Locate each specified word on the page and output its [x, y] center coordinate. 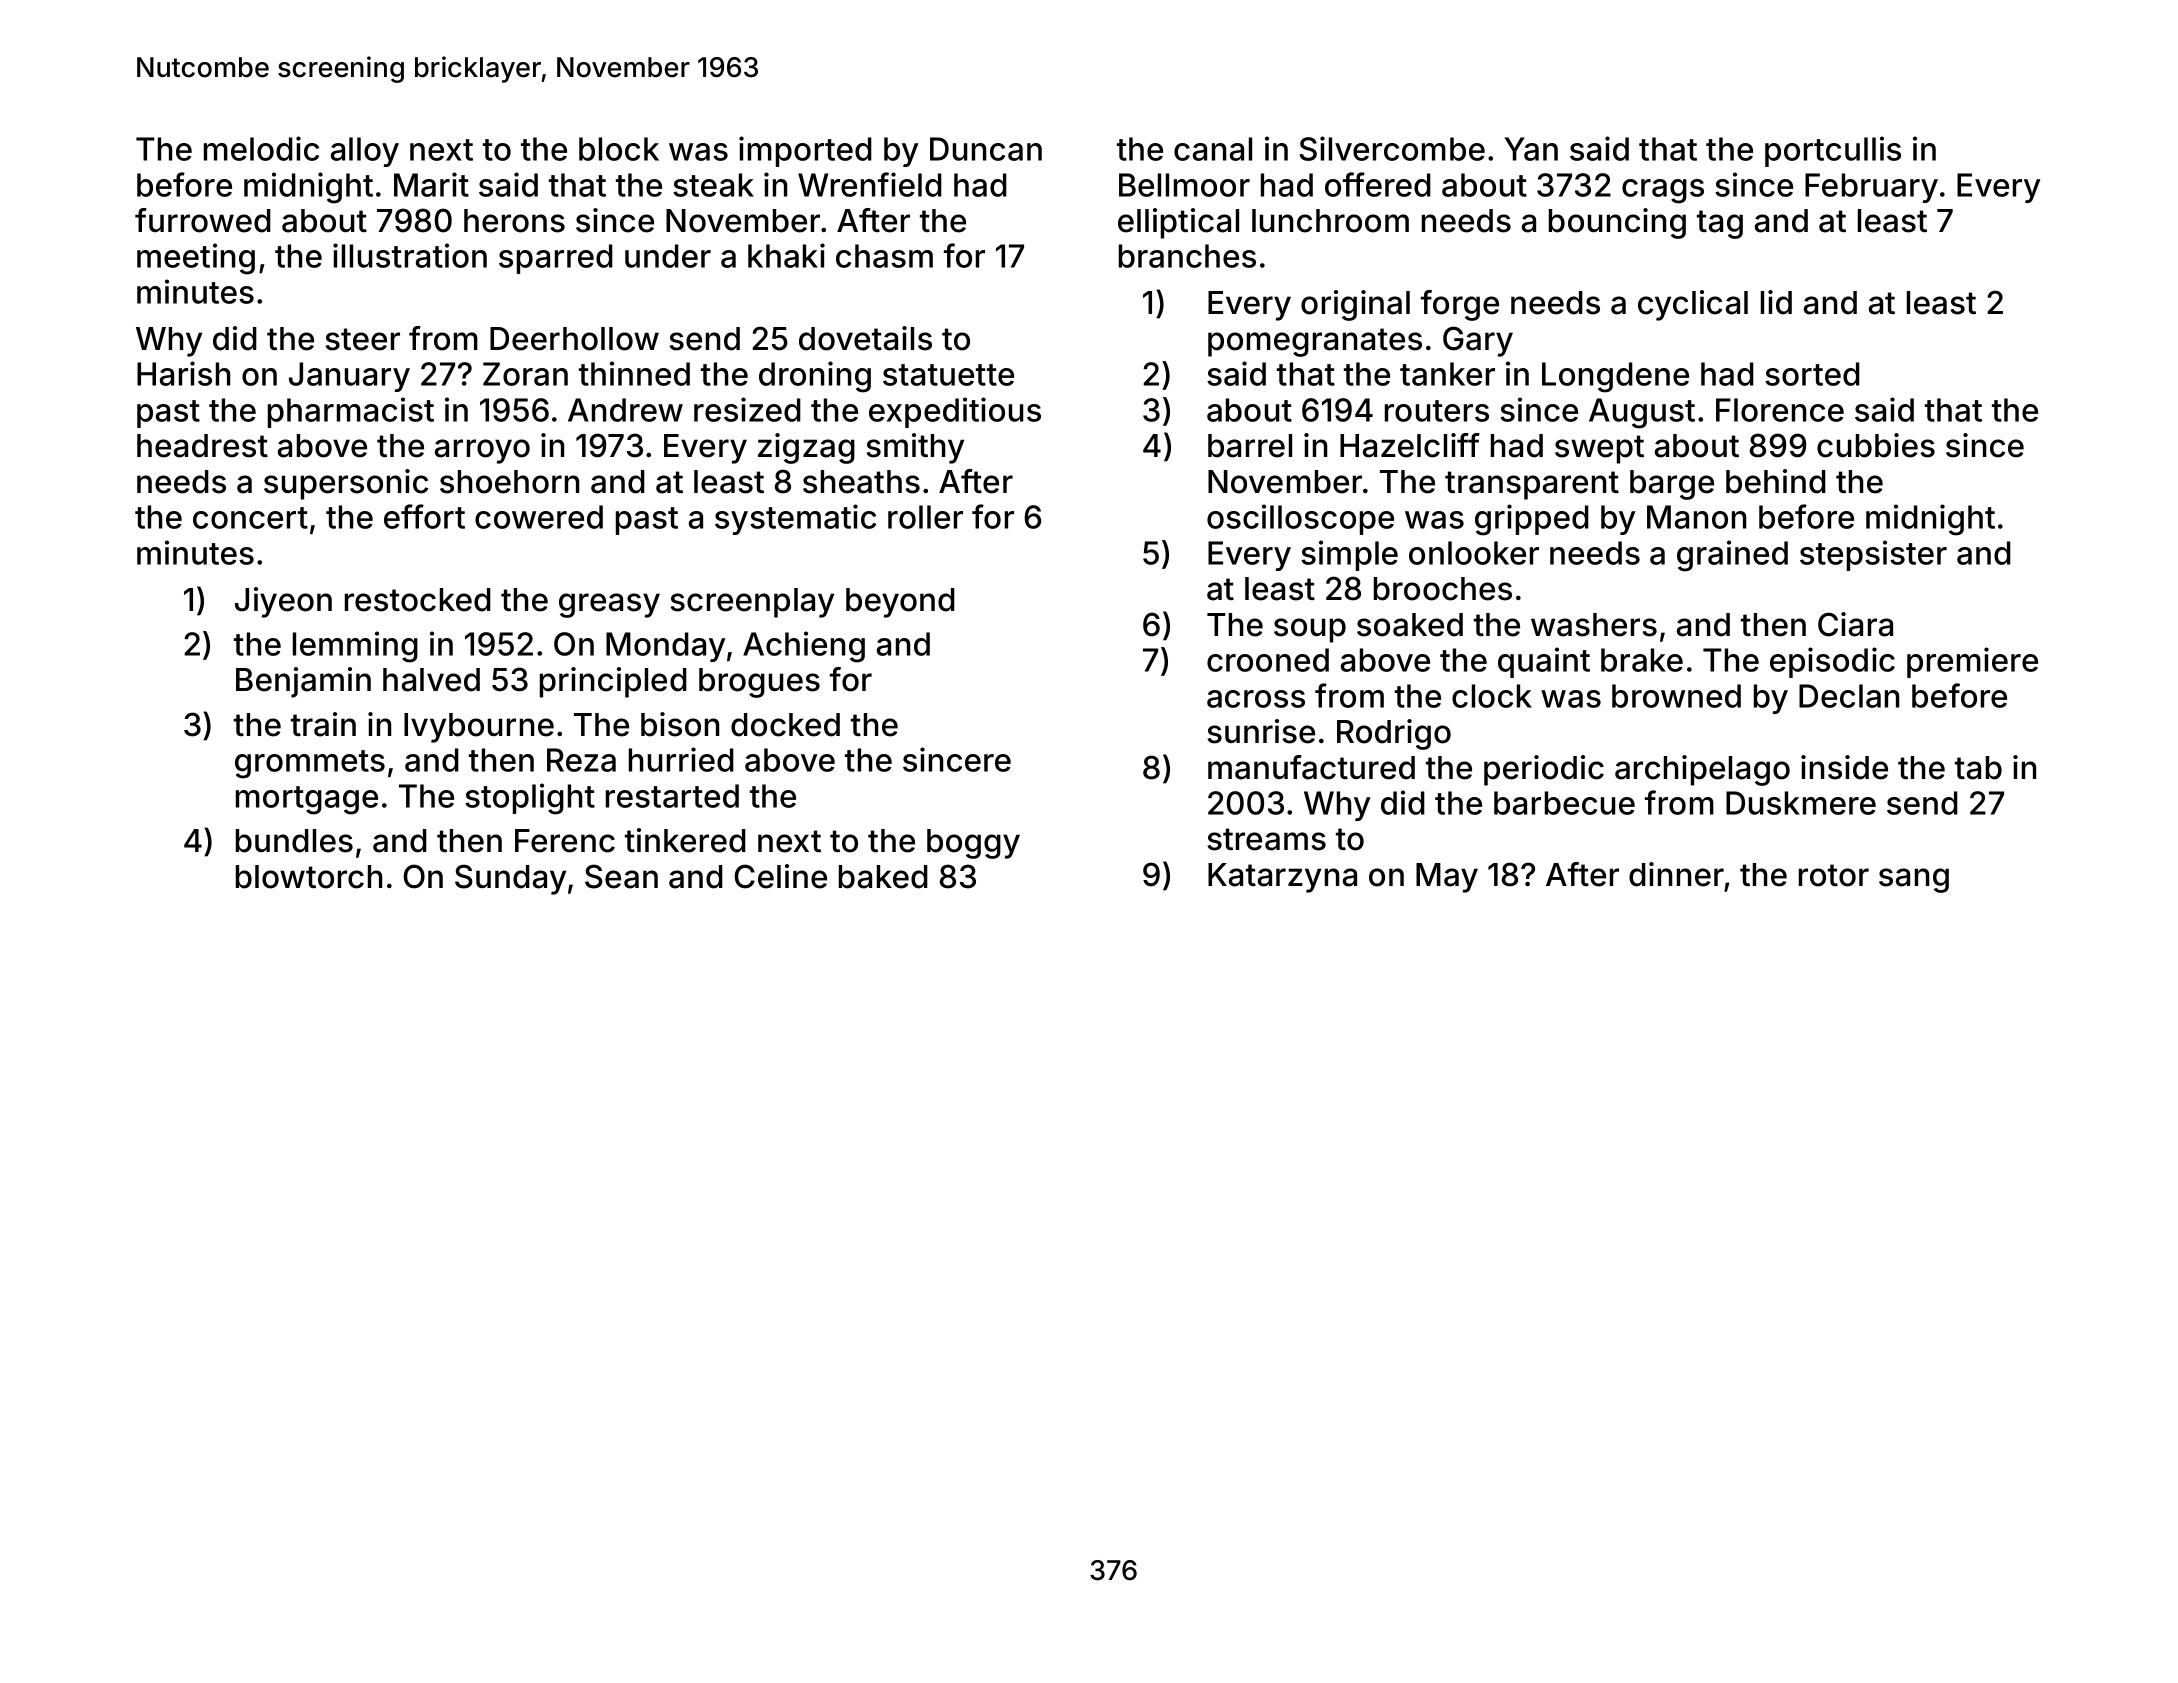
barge [1672, 485]
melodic [261, 148]
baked [883, 877]
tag [1720, 224]
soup [1310, 630]
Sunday [510, 879]
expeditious [955, 412]
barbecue [1564, 803]
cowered [539, 517]
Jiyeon [283, 602]
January [349, 377]
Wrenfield [870, 184]
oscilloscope [1300, 519]
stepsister [1873, 555]
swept [1599, 449]
